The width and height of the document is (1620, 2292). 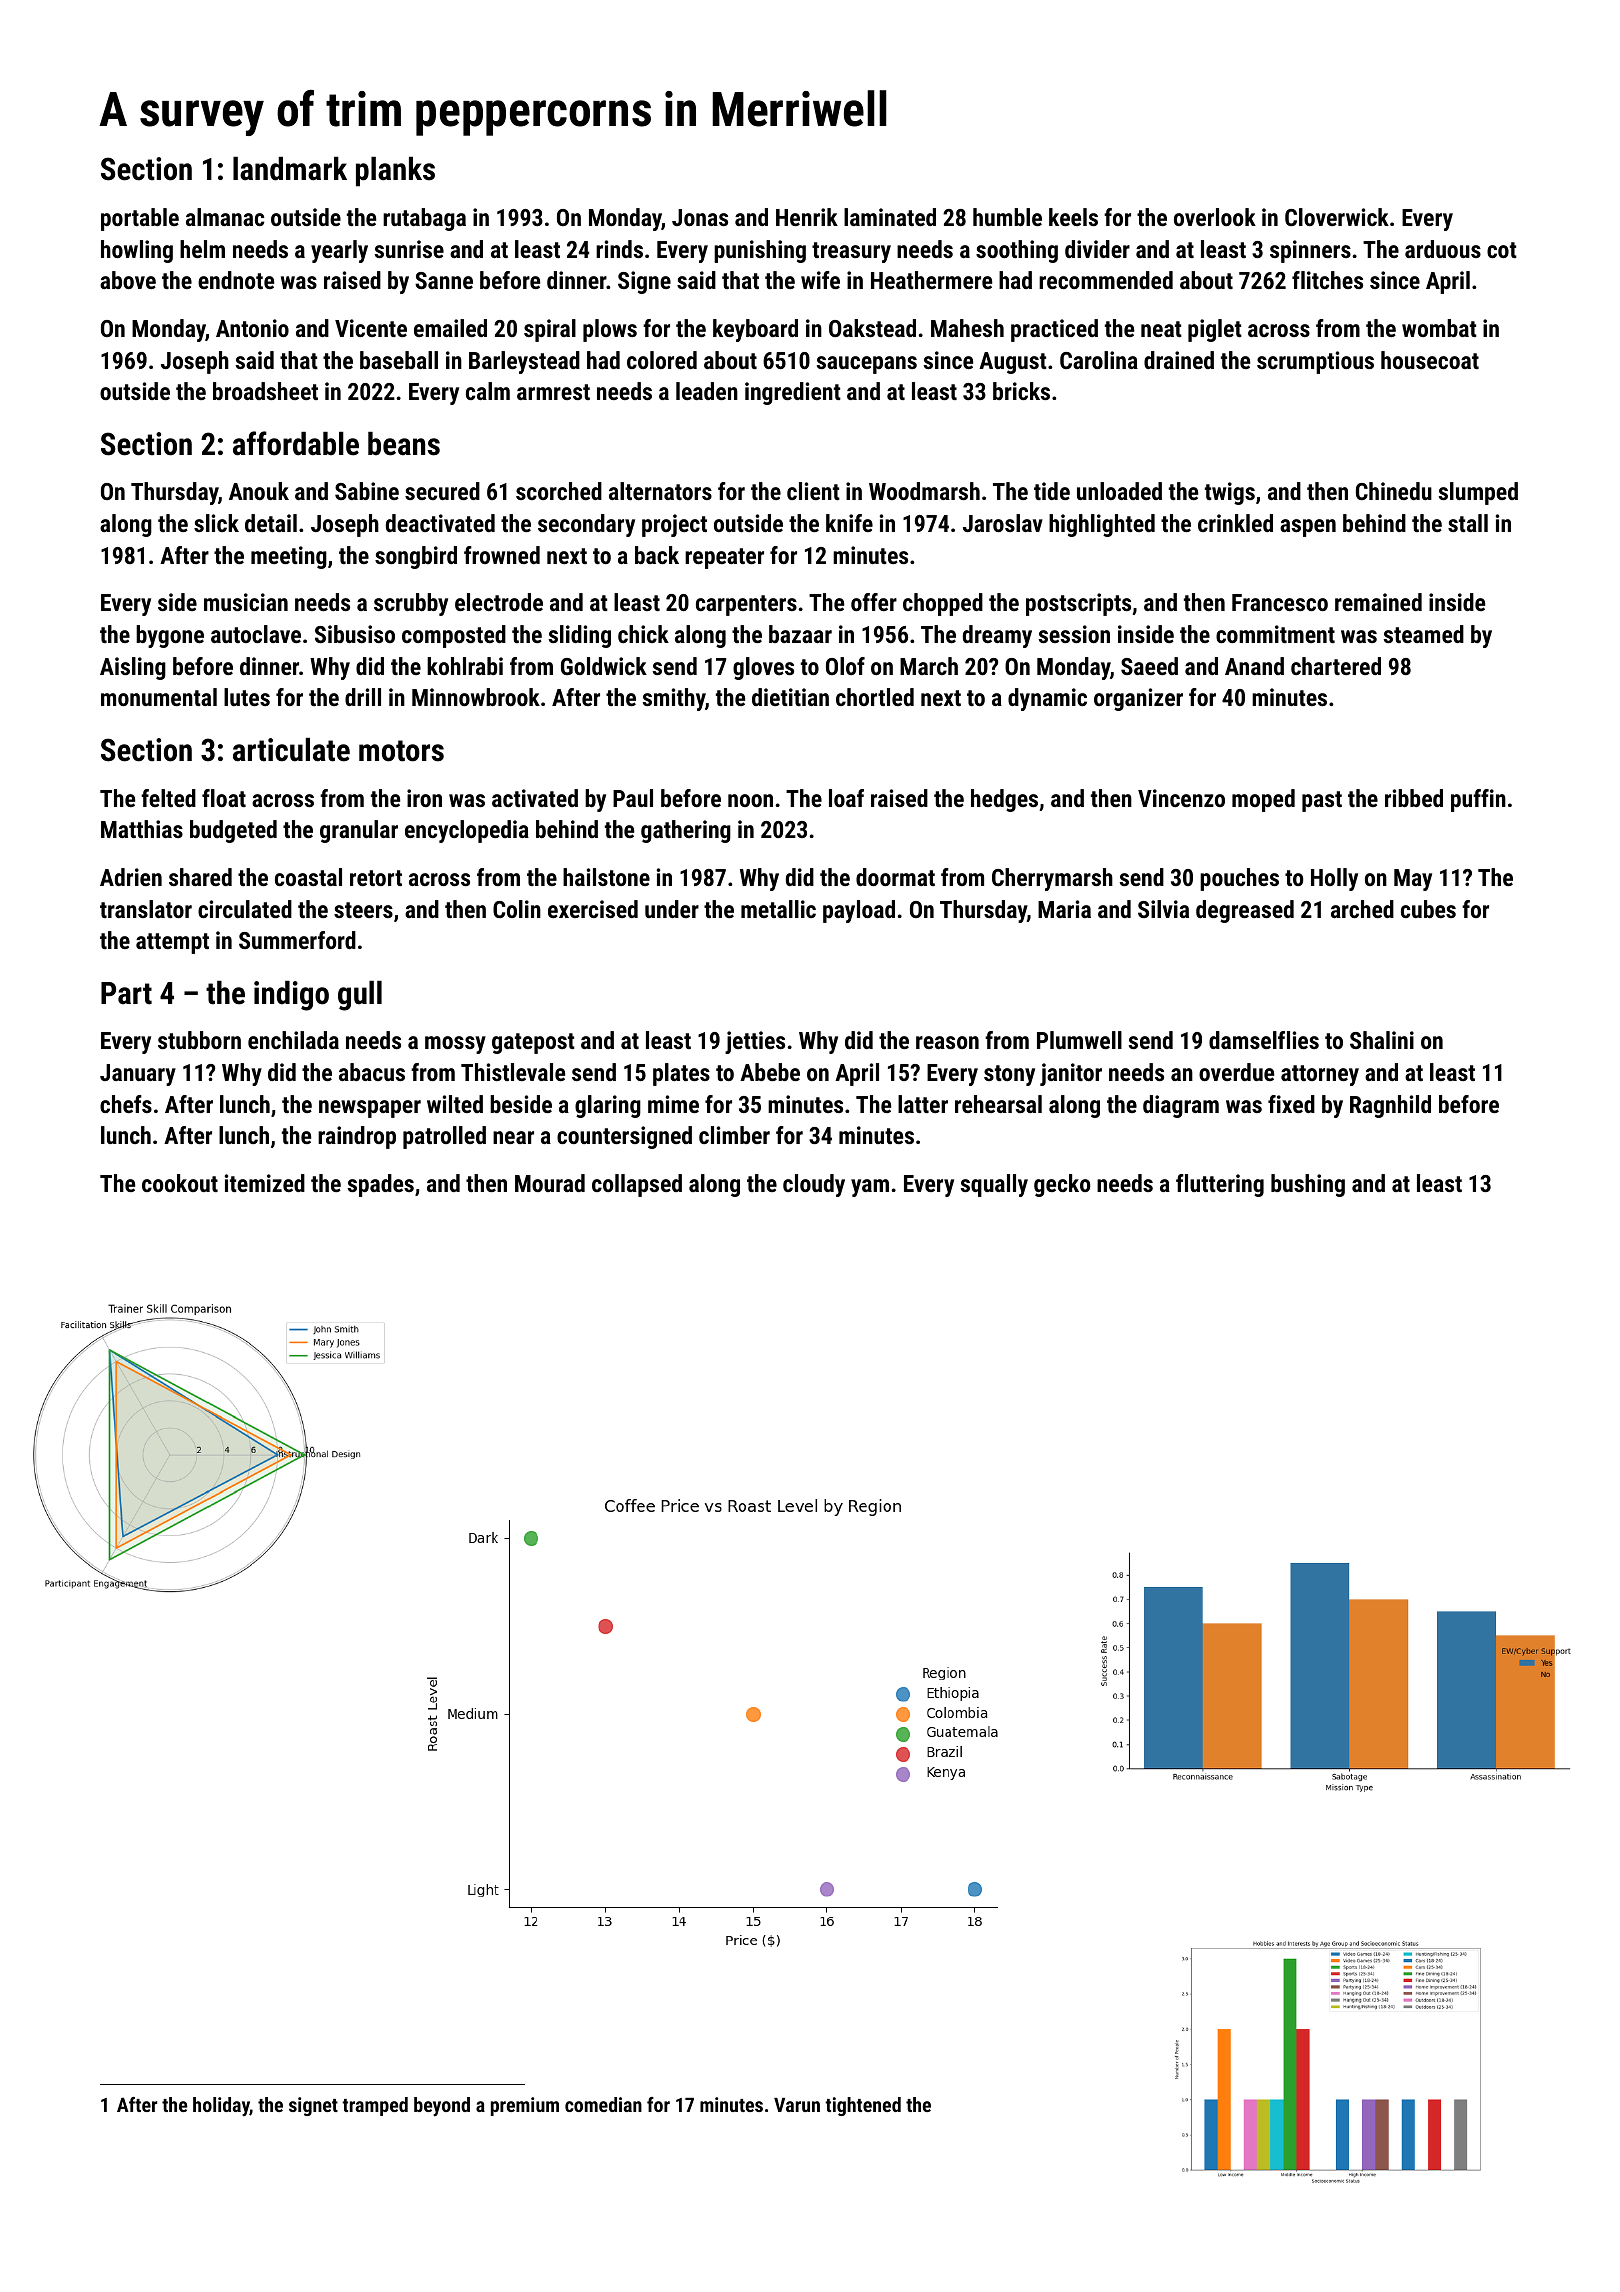 What do you see at coordinates (381, 1185) in the document?
I see `spades` at bounding box center [381, 1185].
